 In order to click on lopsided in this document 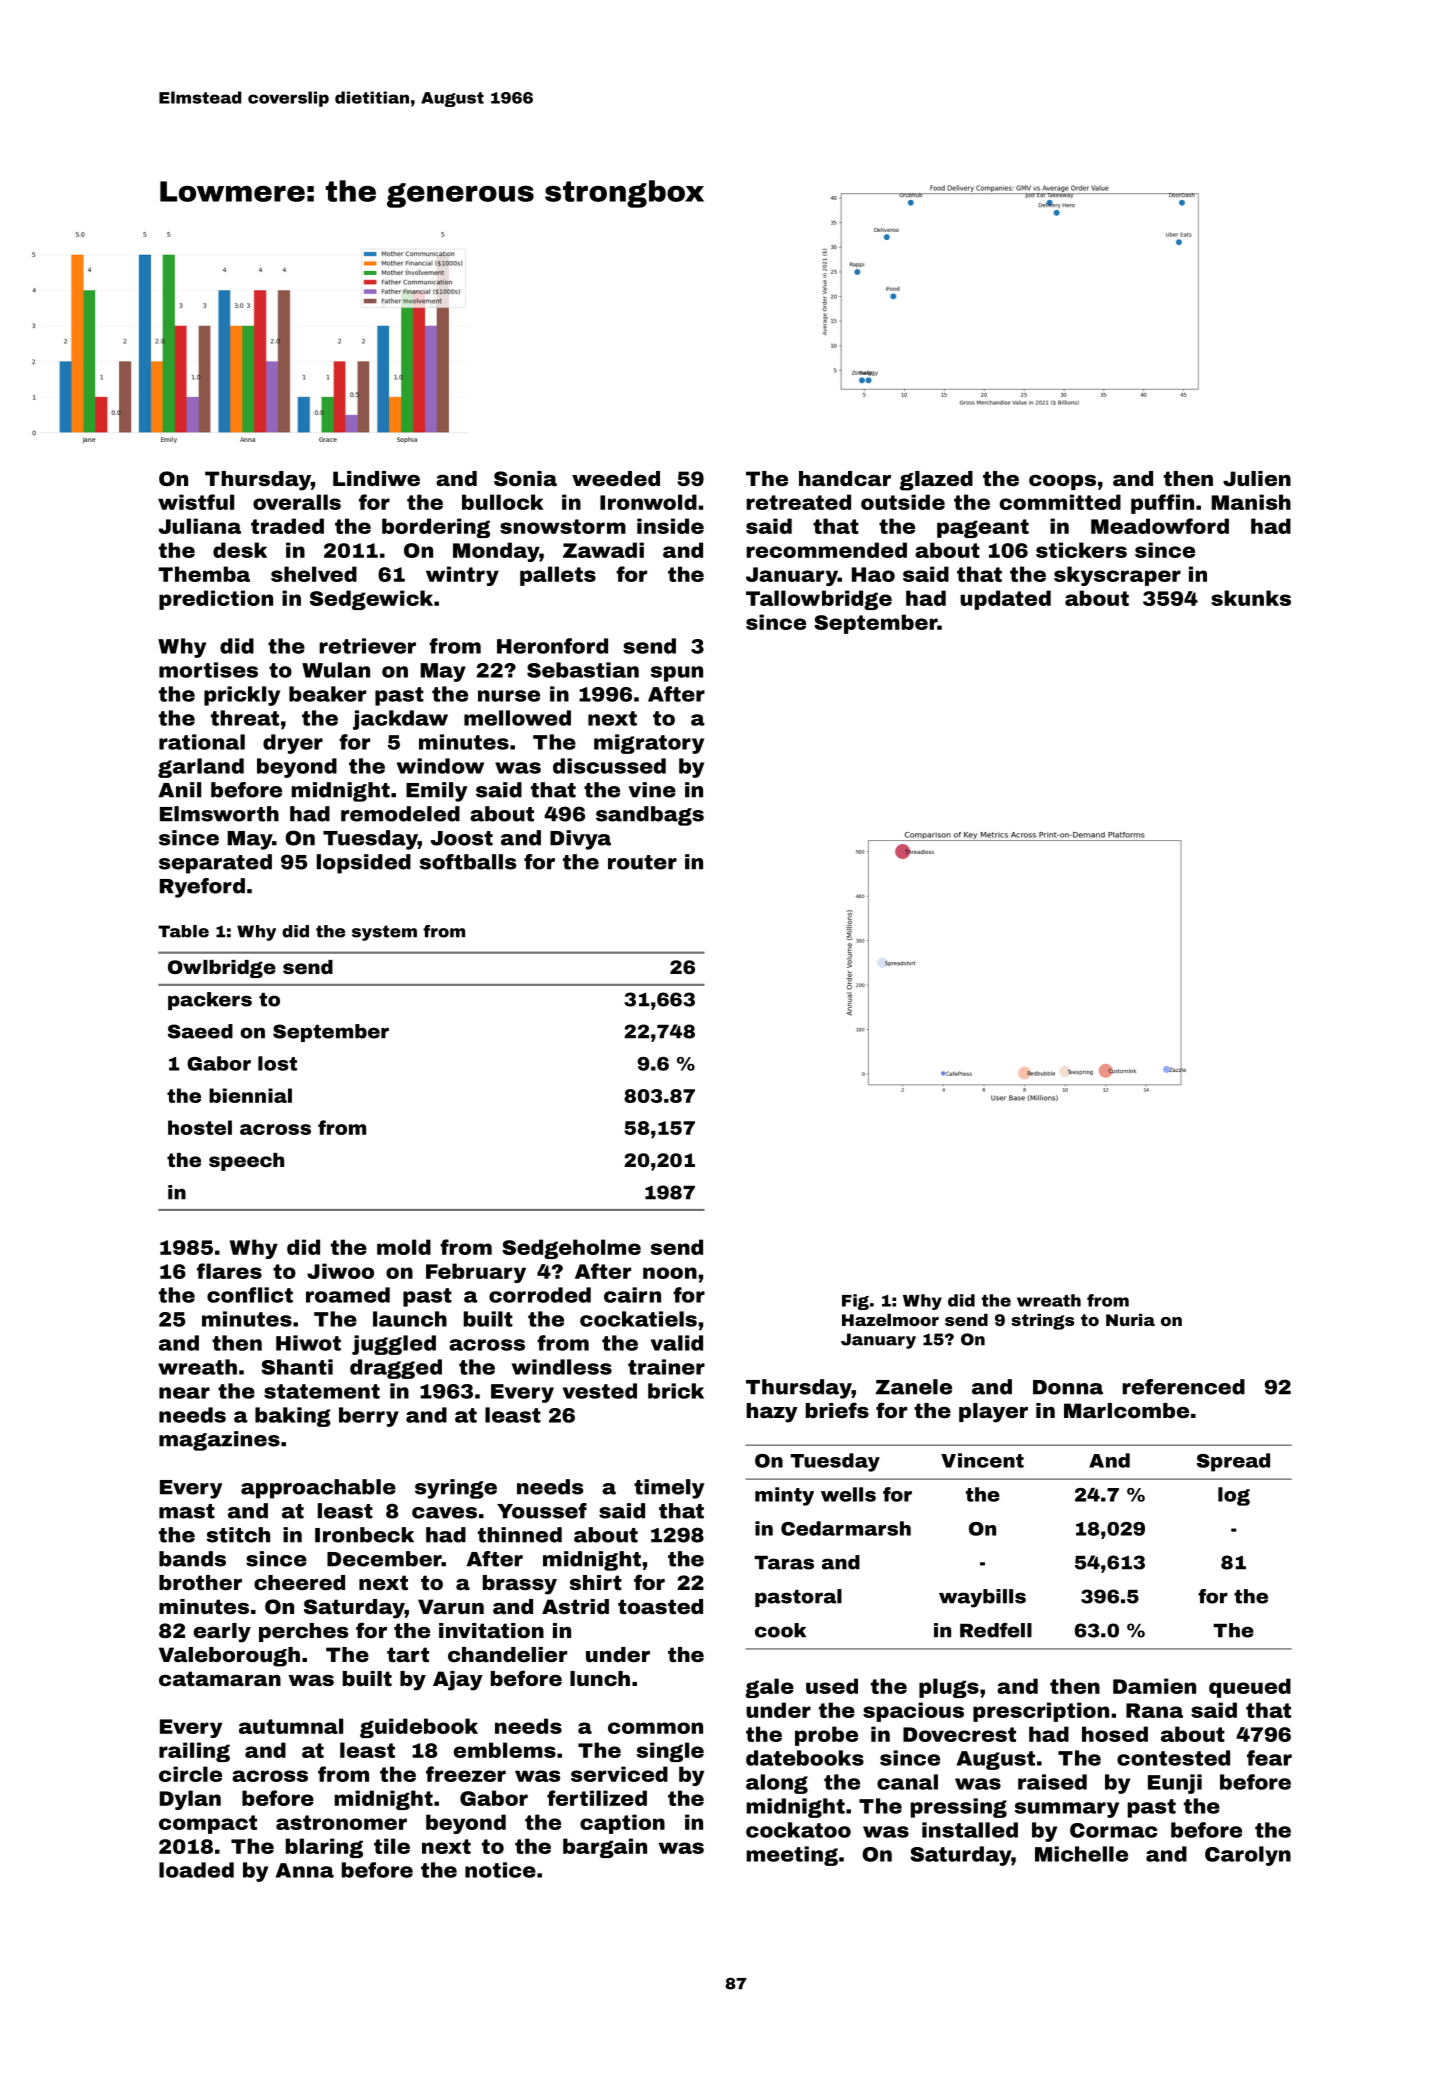, I will do `click(364, 864)`.
